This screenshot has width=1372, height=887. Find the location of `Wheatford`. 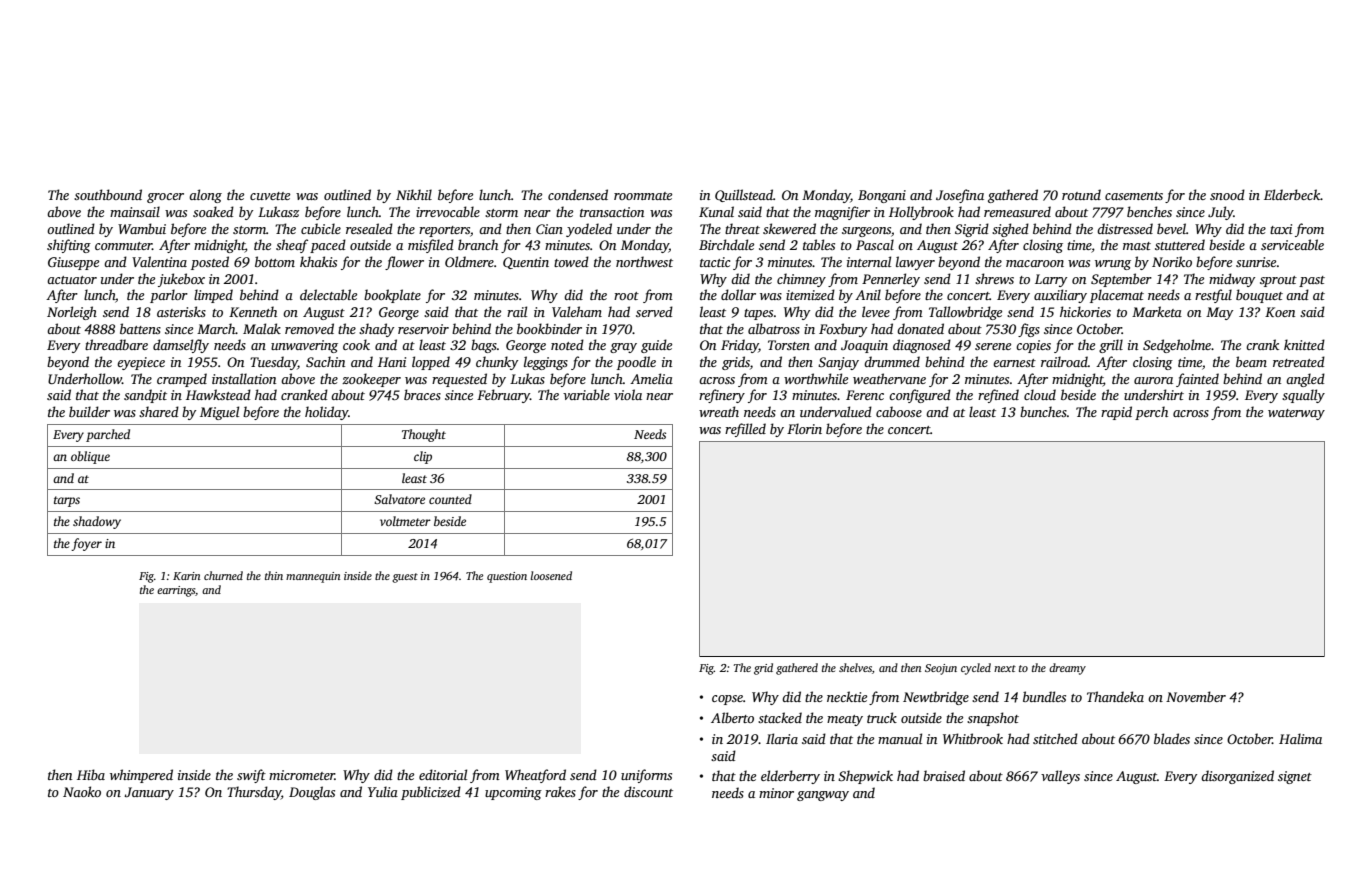

Wheatford is located at coordinates (535, 776).
